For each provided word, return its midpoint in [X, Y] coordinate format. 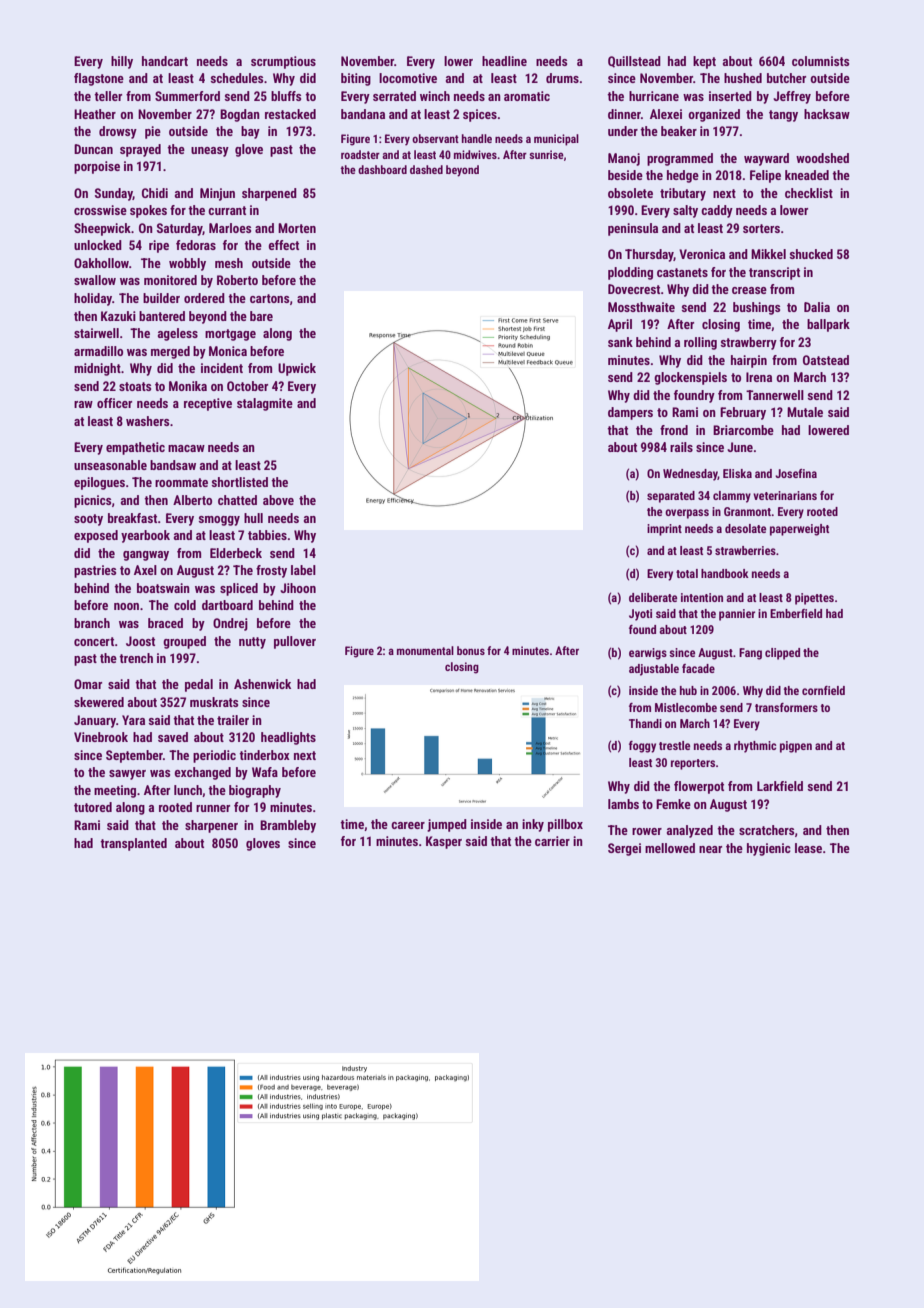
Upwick [297, 369]
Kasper [444, 842]
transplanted [133, 844]
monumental [425, 650]
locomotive [408, 78]
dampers [630, 413]
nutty [252, 643]
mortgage [230, 335]
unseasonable [110, 465]
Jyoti [640, 615]
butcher [786, 78]
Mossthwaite [641, 307]
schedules [236, 78]
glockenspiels [690, 378]
